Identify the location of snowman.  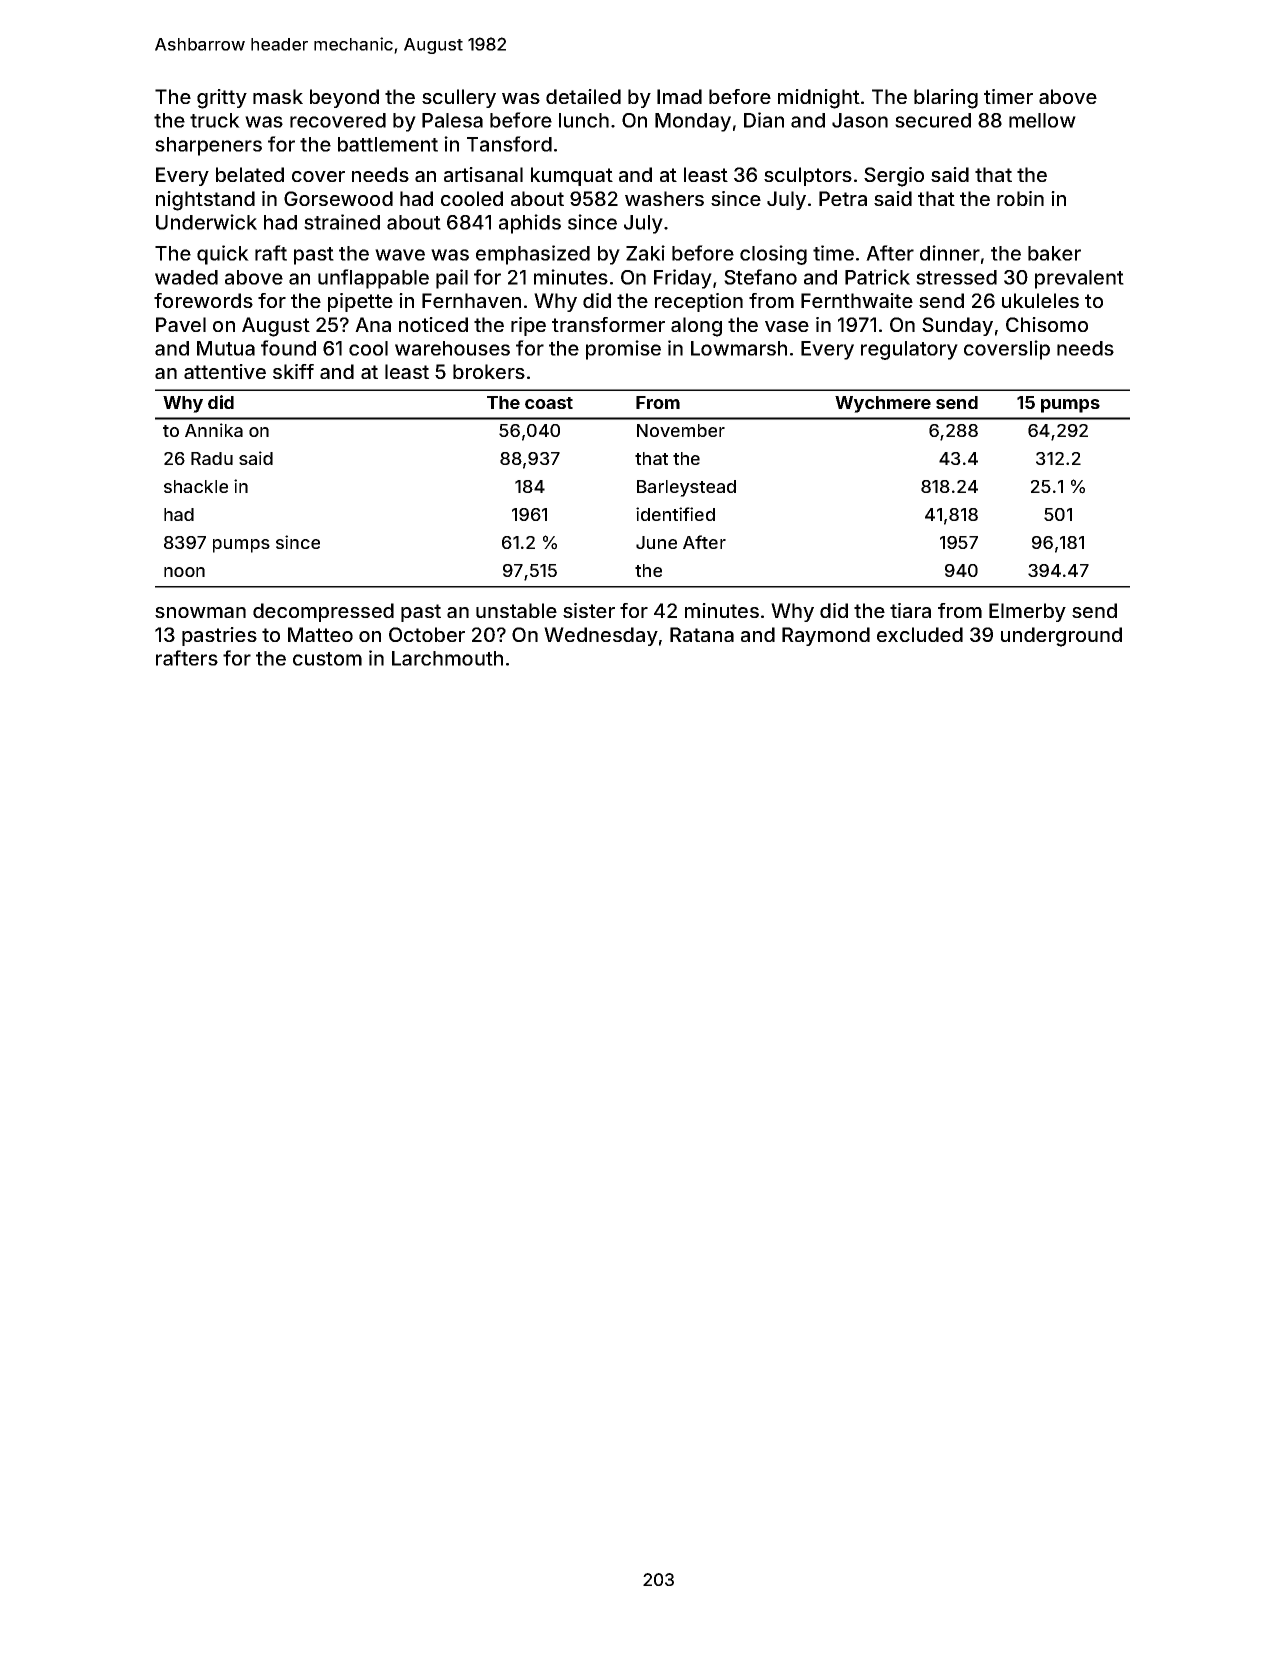
(200, 612).
